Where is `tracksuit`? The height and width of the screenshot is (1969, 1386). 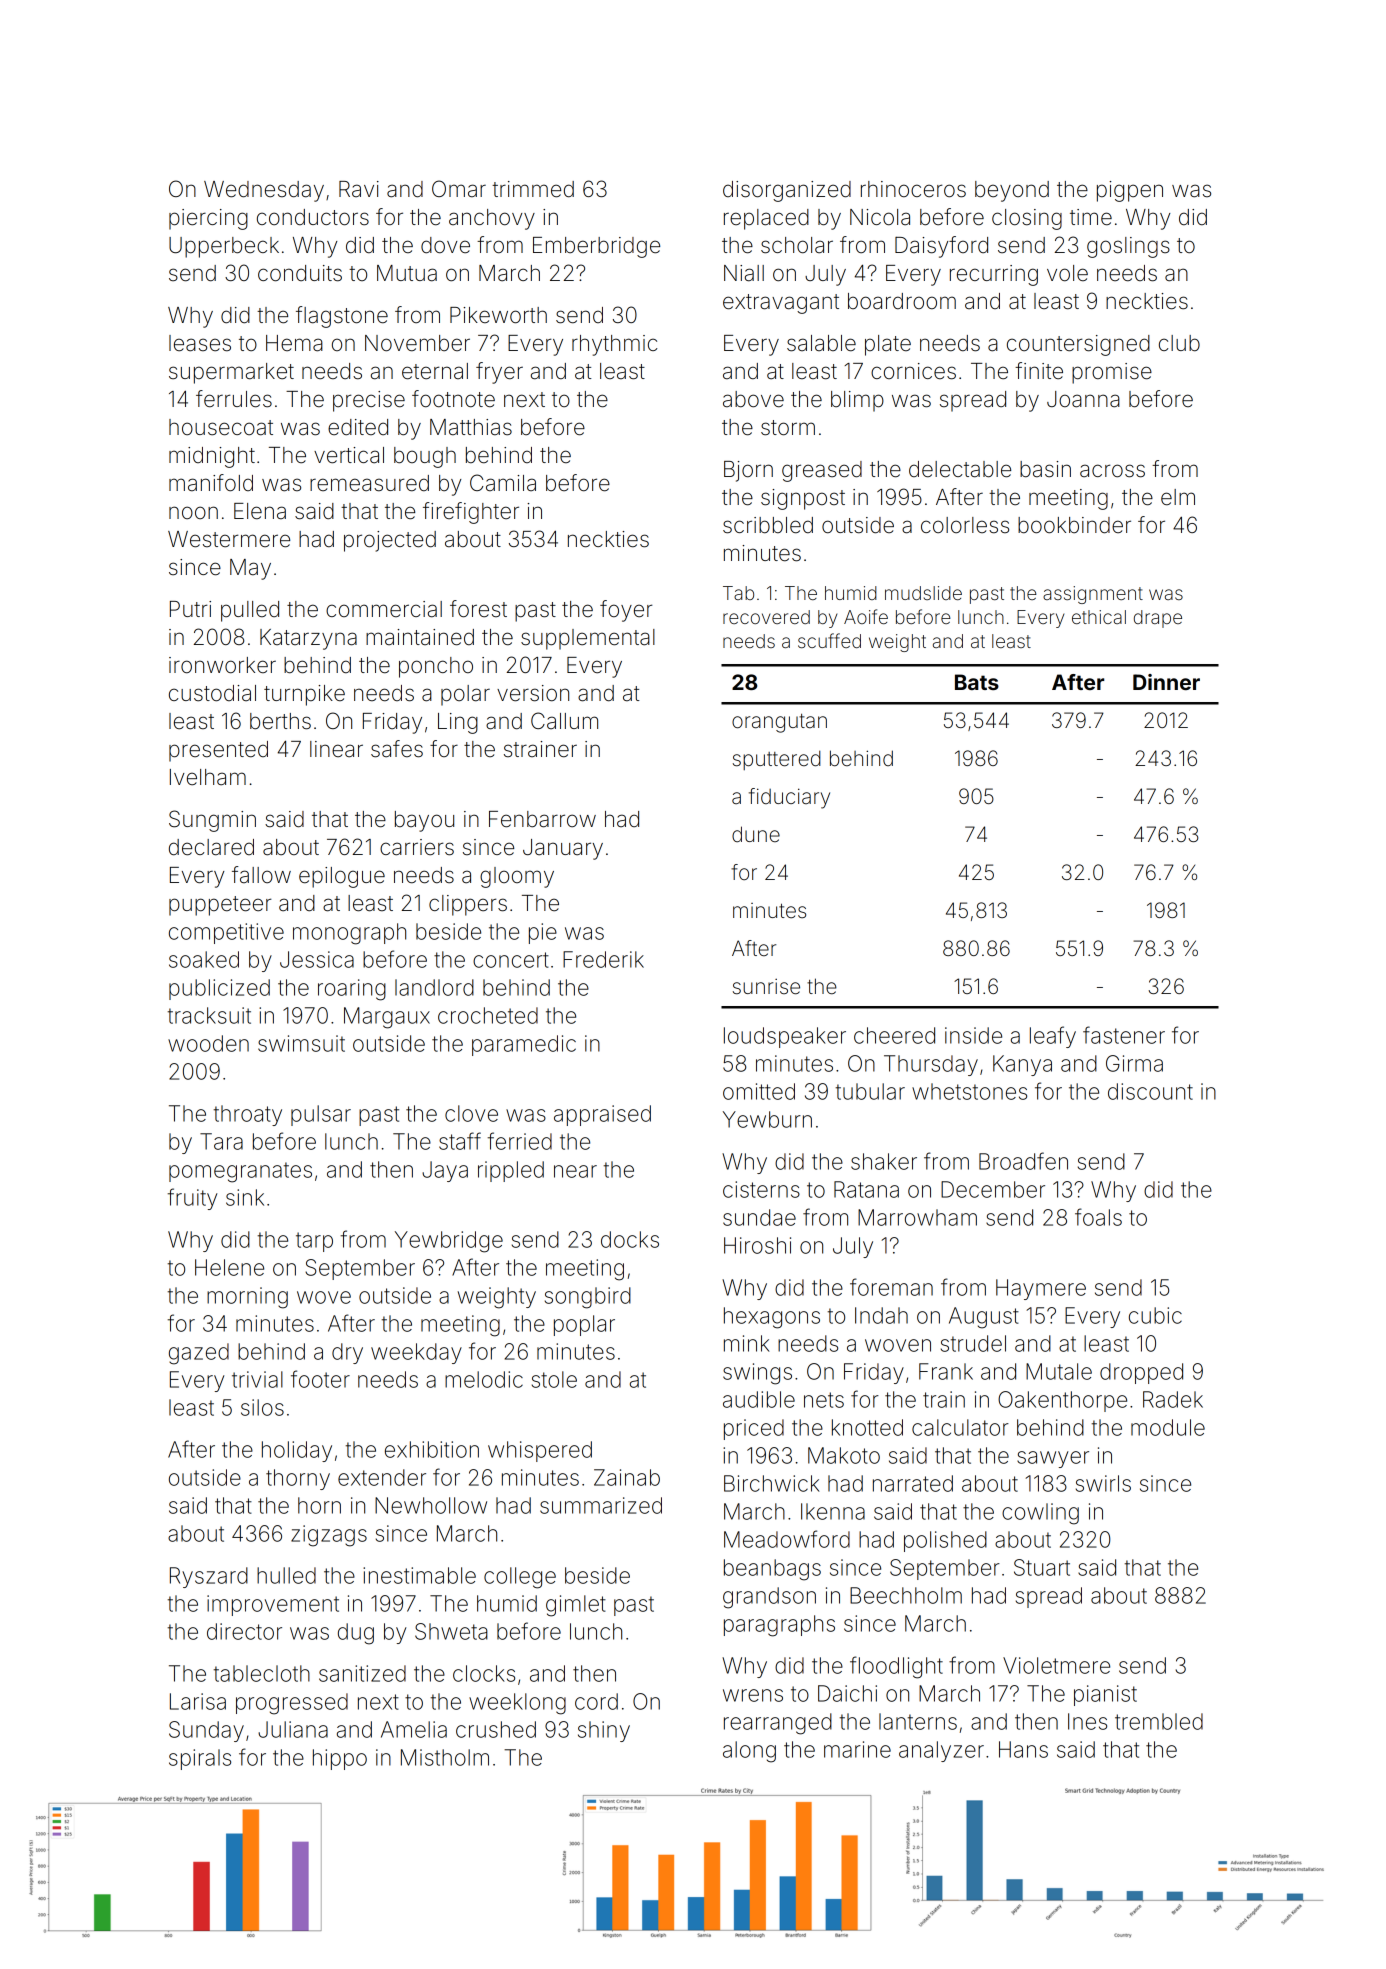 tracksuit is located at coordinates (209, 1015).
